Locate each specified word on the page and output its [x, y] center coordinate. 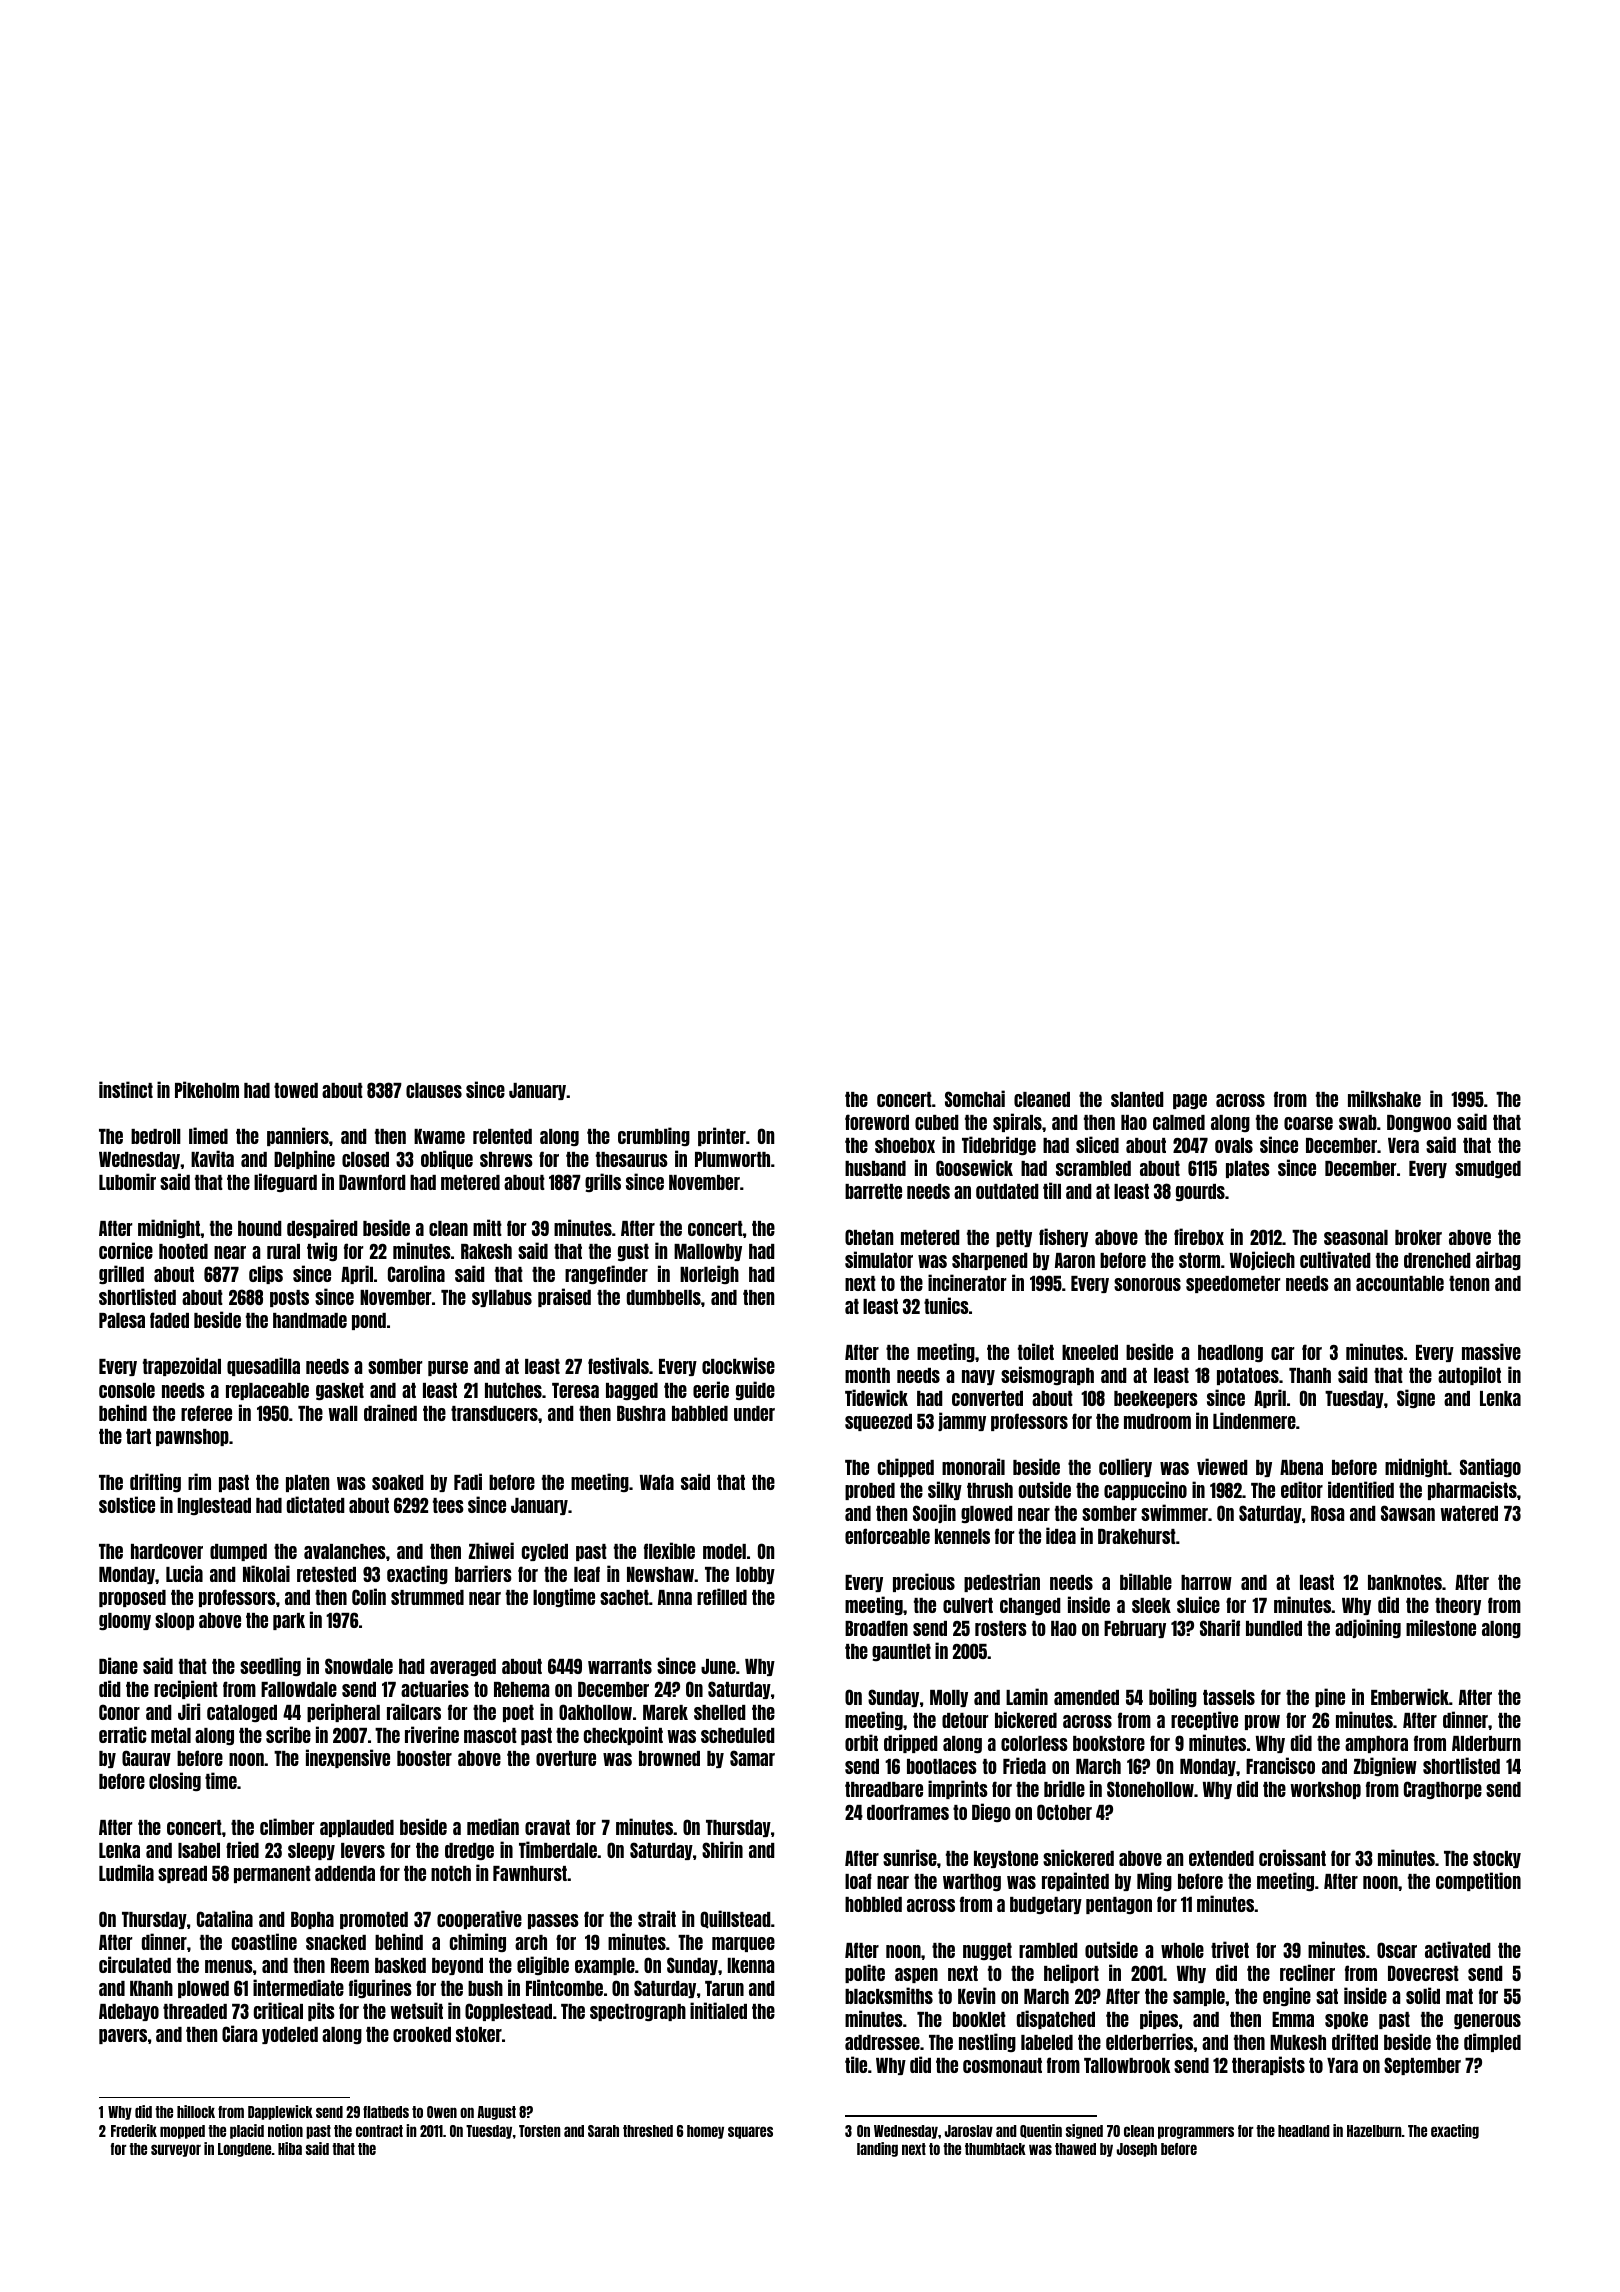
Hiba [290, 2148]
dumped [238, 1552]
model [724, 1551]
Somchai [975, 1098]
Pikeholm [207, 1089]
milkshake [1384, 1098]
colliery [1125, 1467]
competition [1478, 1881]
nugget [987, 1951]
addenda [345, 1873]
